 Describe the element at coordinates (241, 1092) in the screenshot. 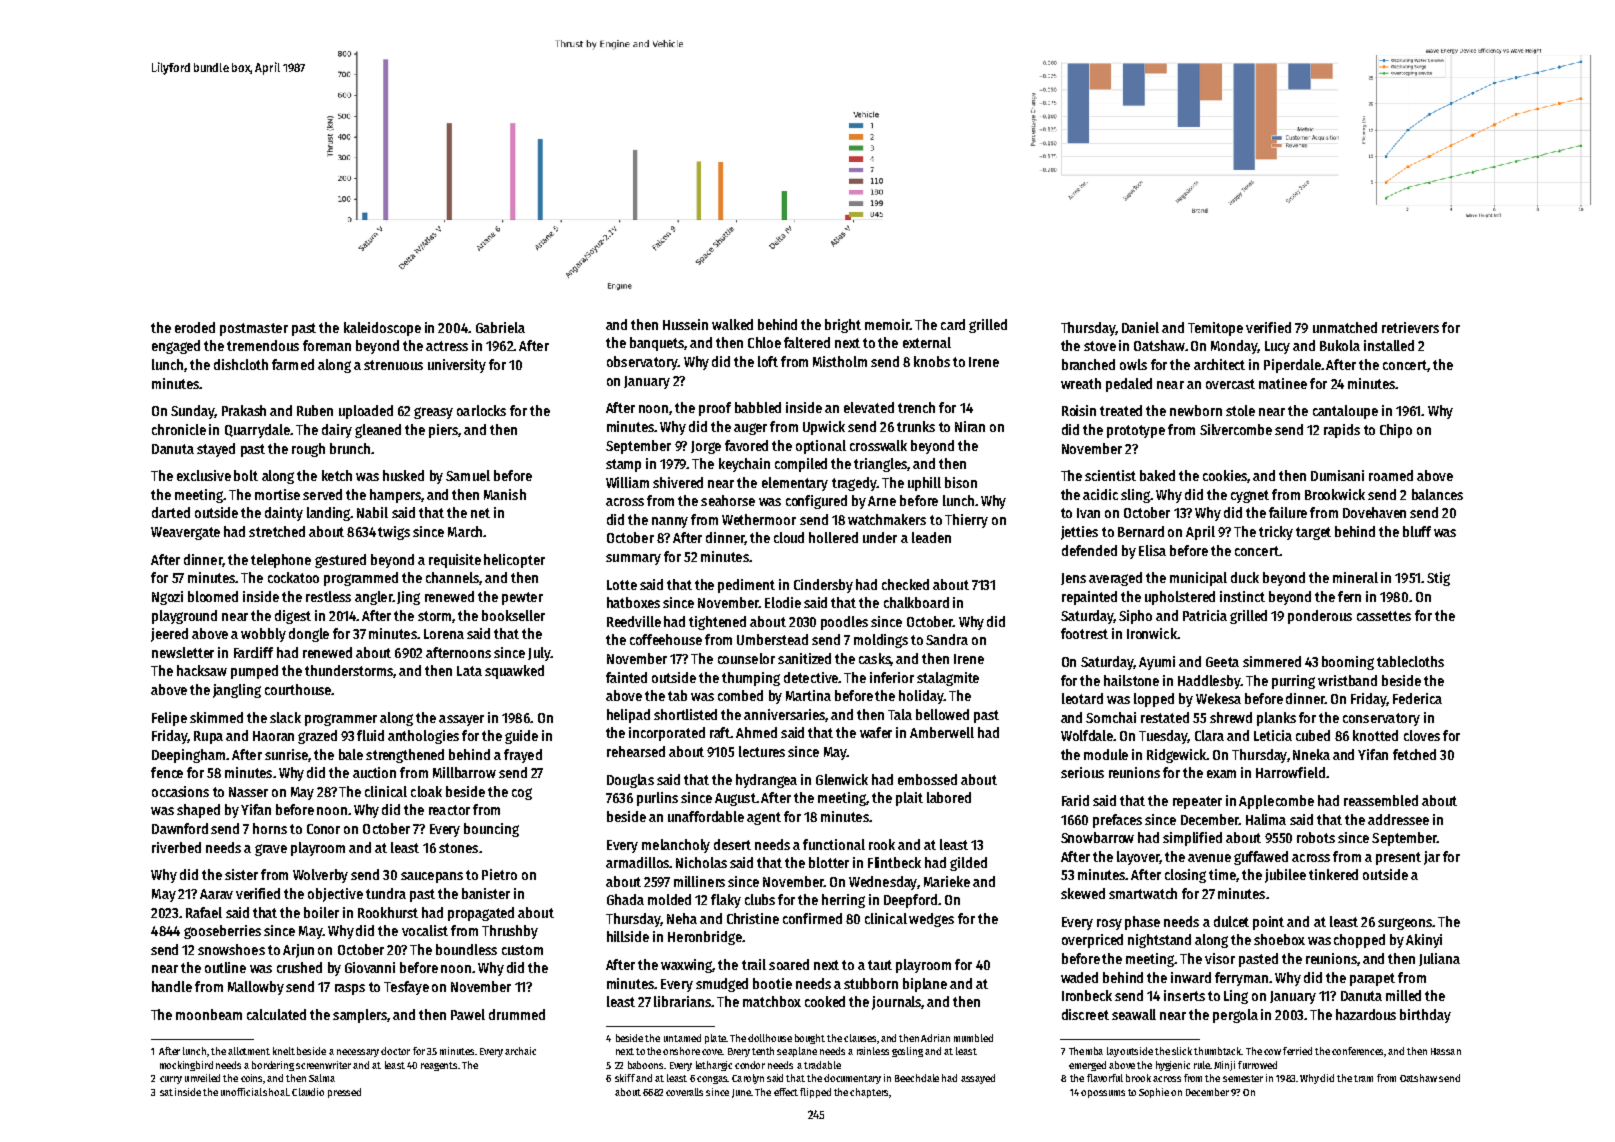

I see `unofficial` at that location.
